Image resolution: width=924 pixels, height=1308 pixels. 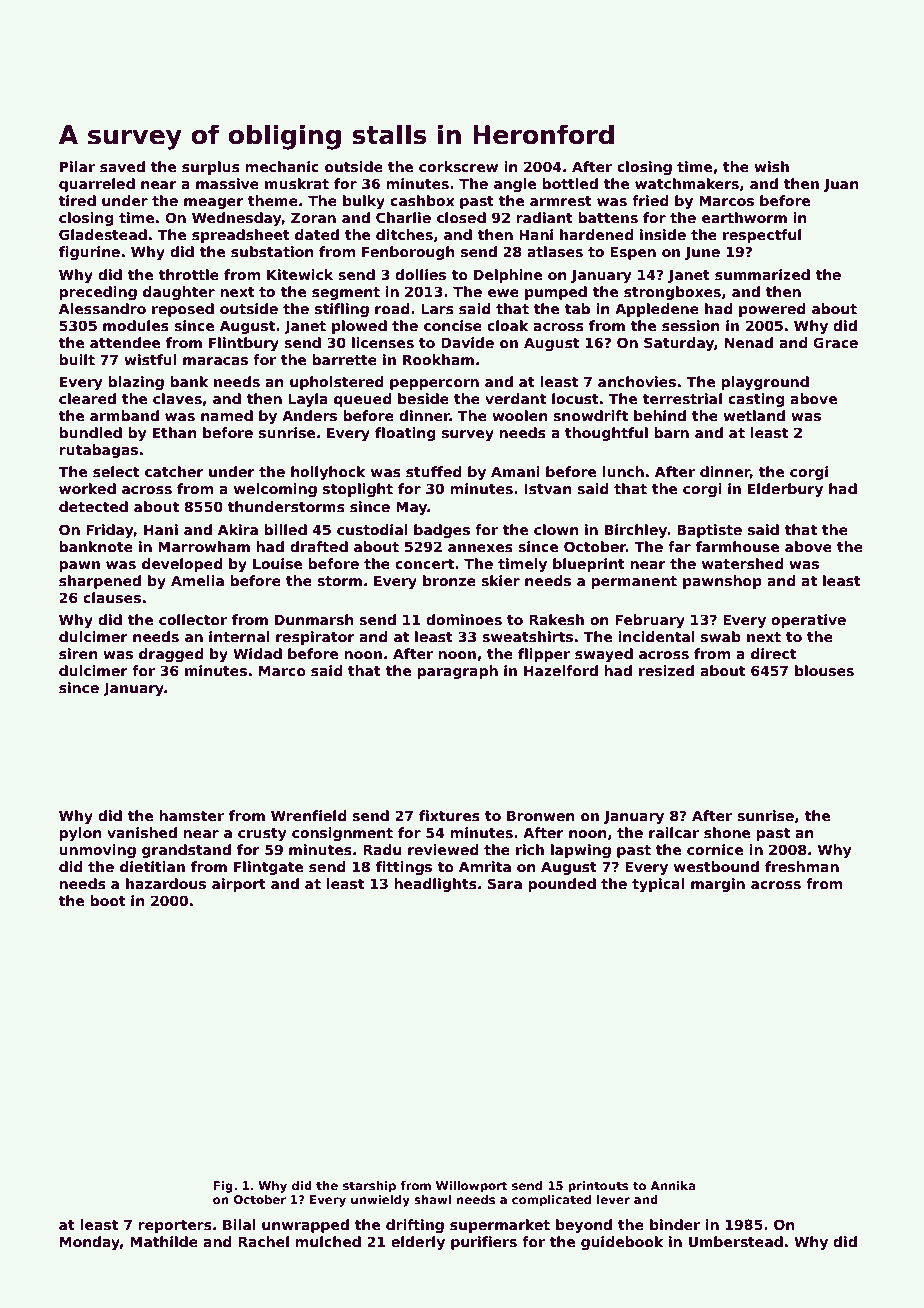 What do you see at coordinates (727, 832) in the screenshot?
I see `shone` at bounding box center [727, 832].
